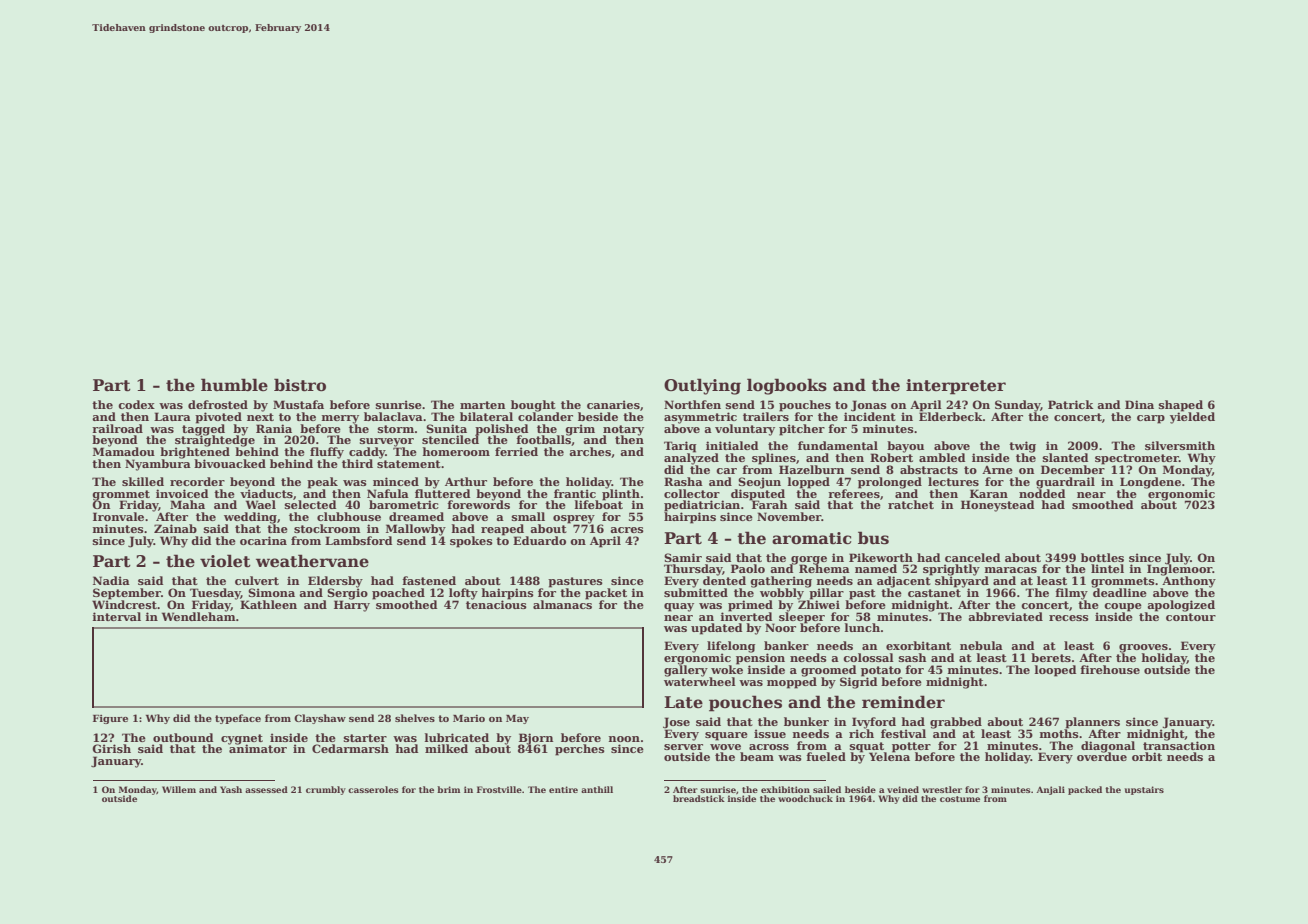 The image size is (1308, 924). Describe the element at coordinates (691, 459) in the image. I see `analyzed` at that location.
